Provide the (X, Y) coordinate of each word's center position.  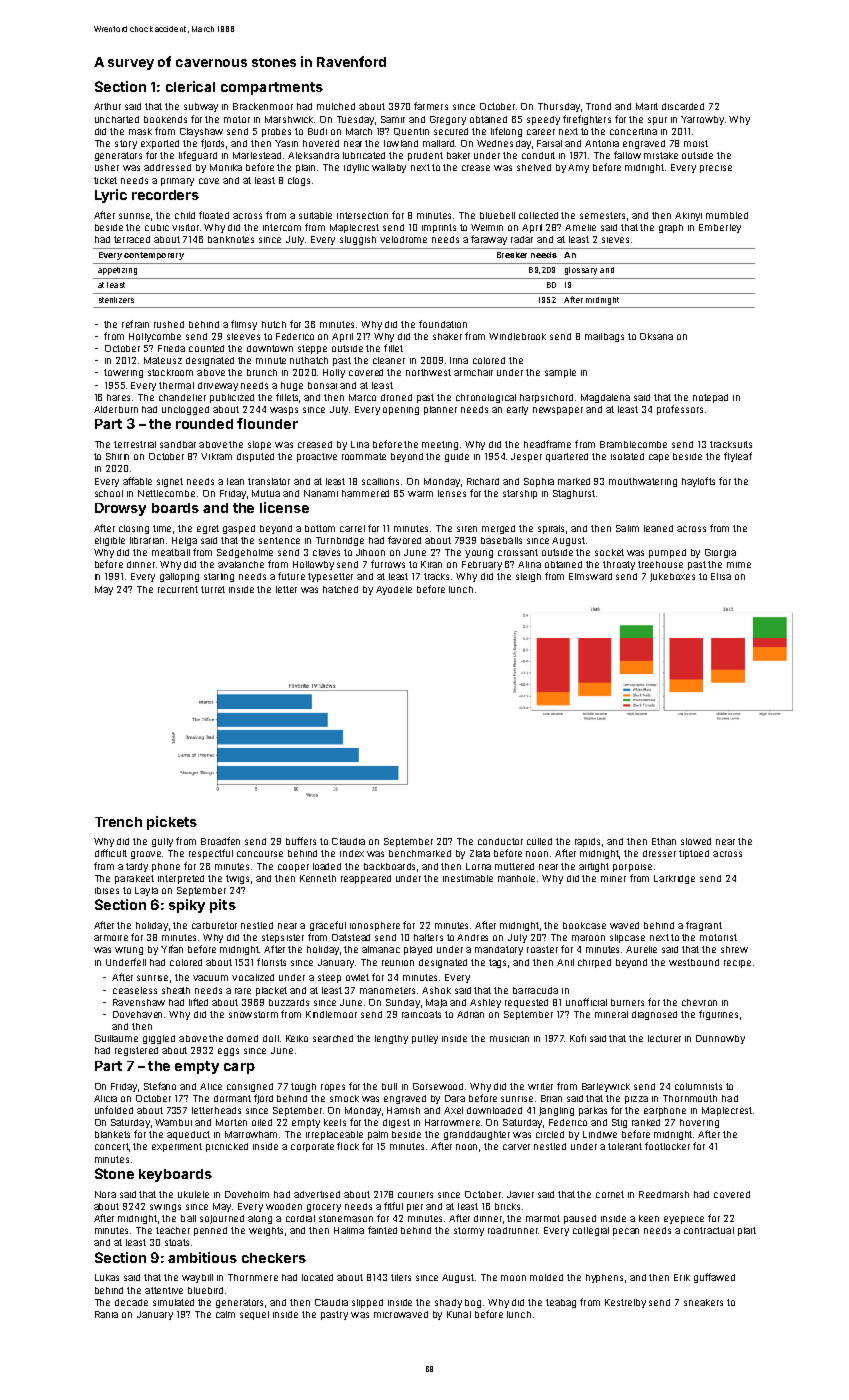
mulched (336, 106)
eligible (110, 541)
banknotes (231, 239)
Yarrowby (702, 120)
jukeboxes (672, 577)
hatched (340, 589)
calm (225, 1314)
